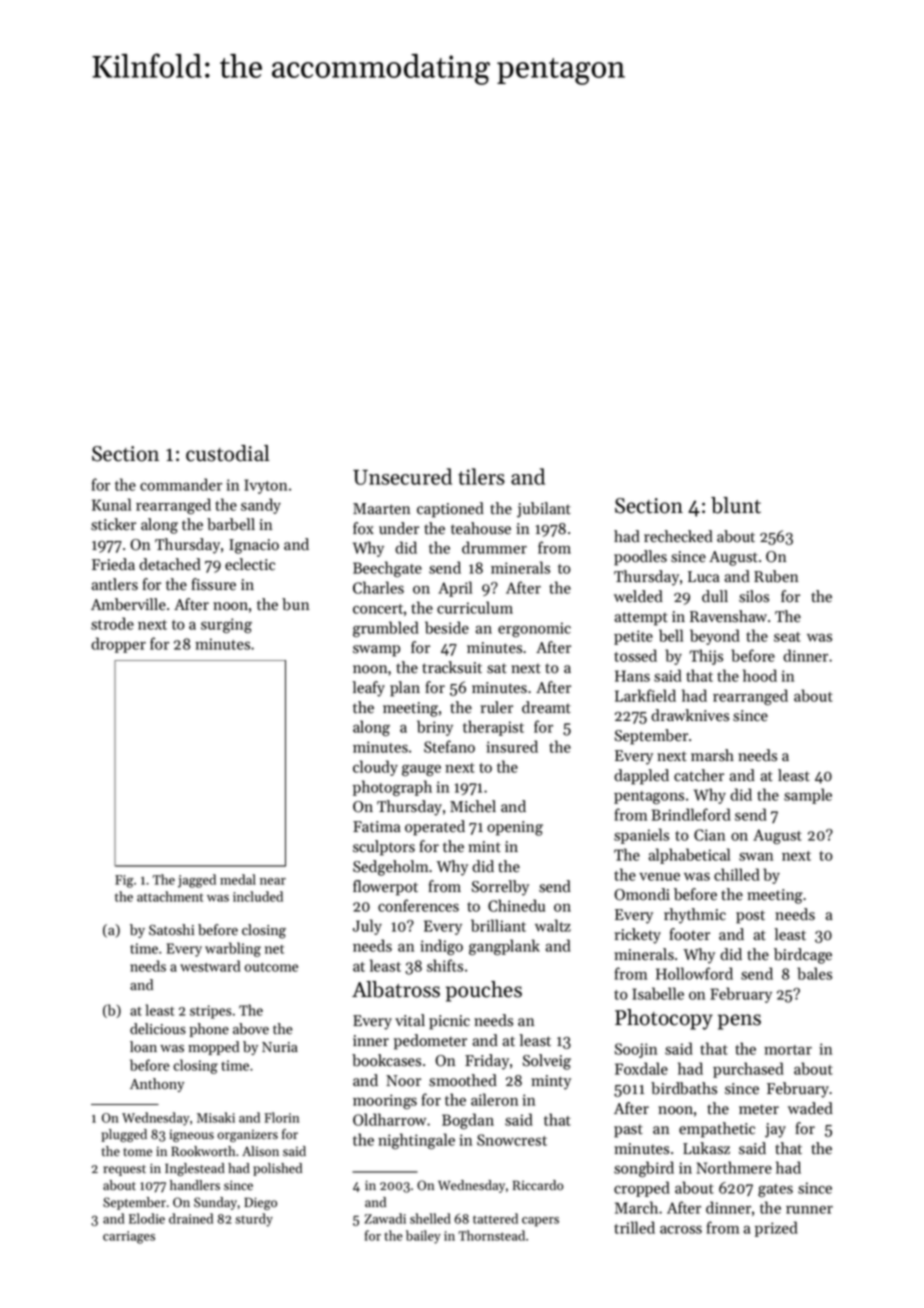  What do you see at coordinates (211, 1012) in the image?
I see `stripes` at bounding box center [211, 1012].
